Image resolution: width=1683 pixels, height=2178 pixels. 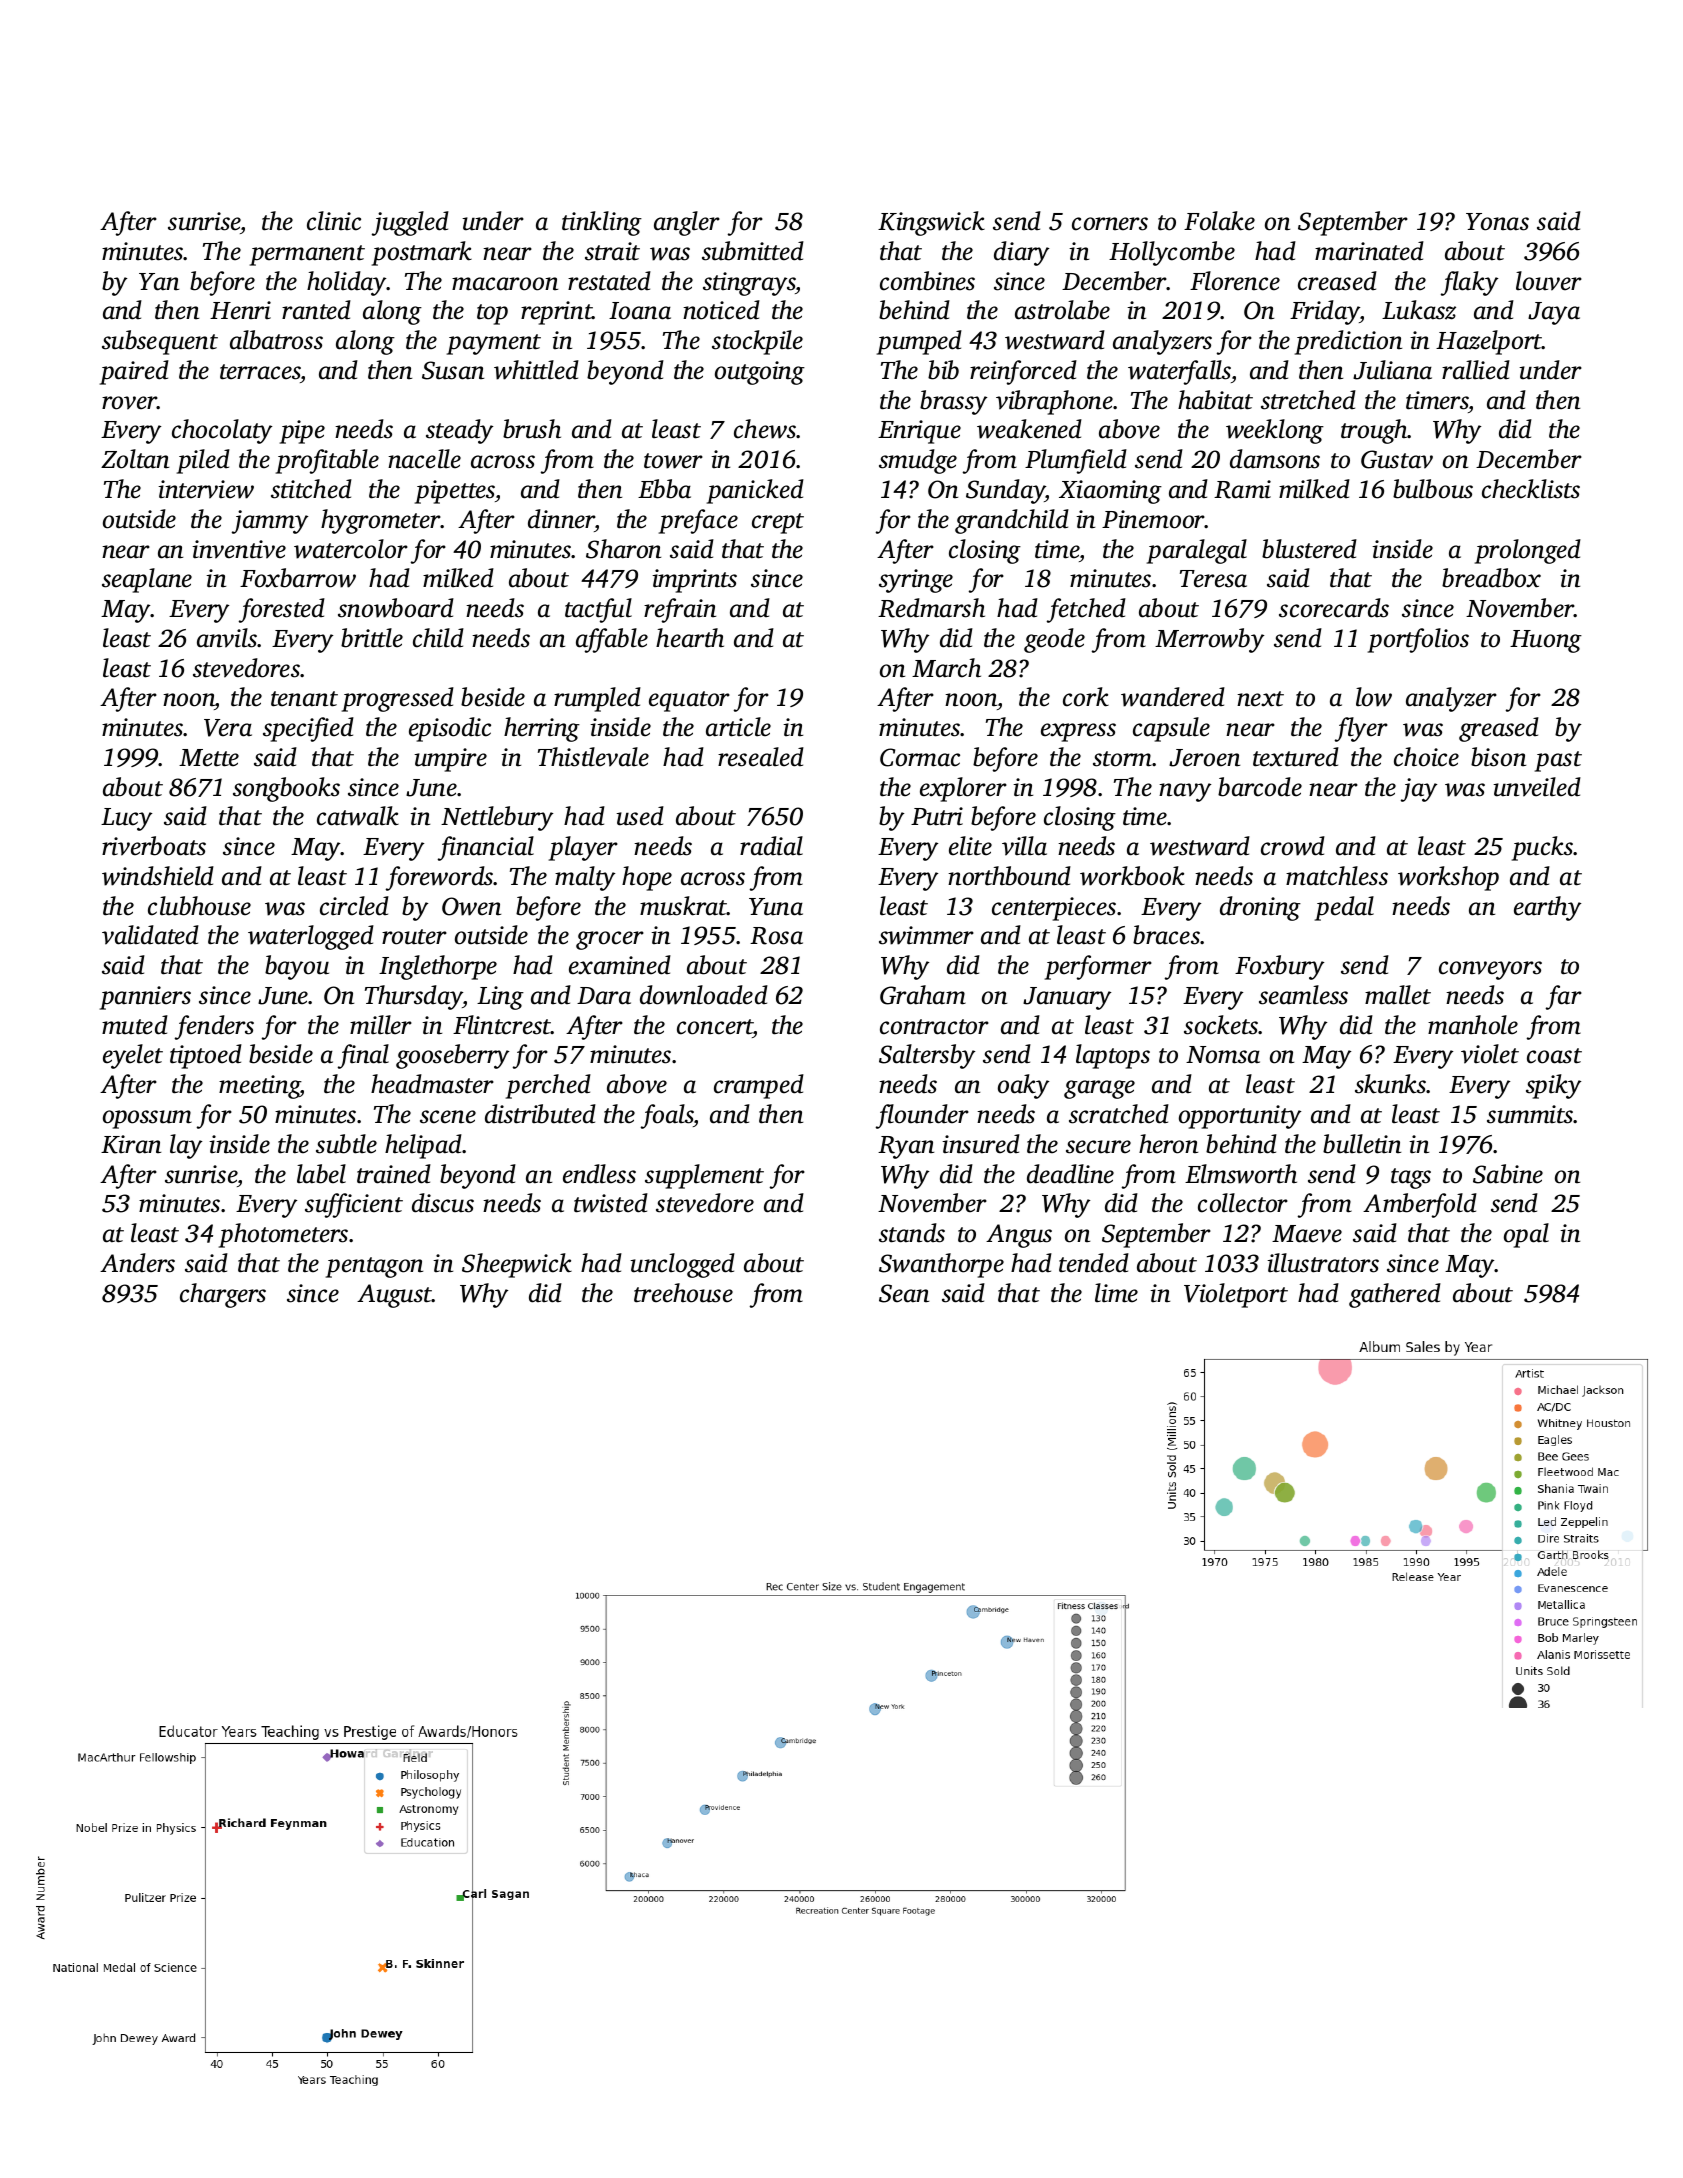 I want to click on wandered, so click(x=1173, y=697).
